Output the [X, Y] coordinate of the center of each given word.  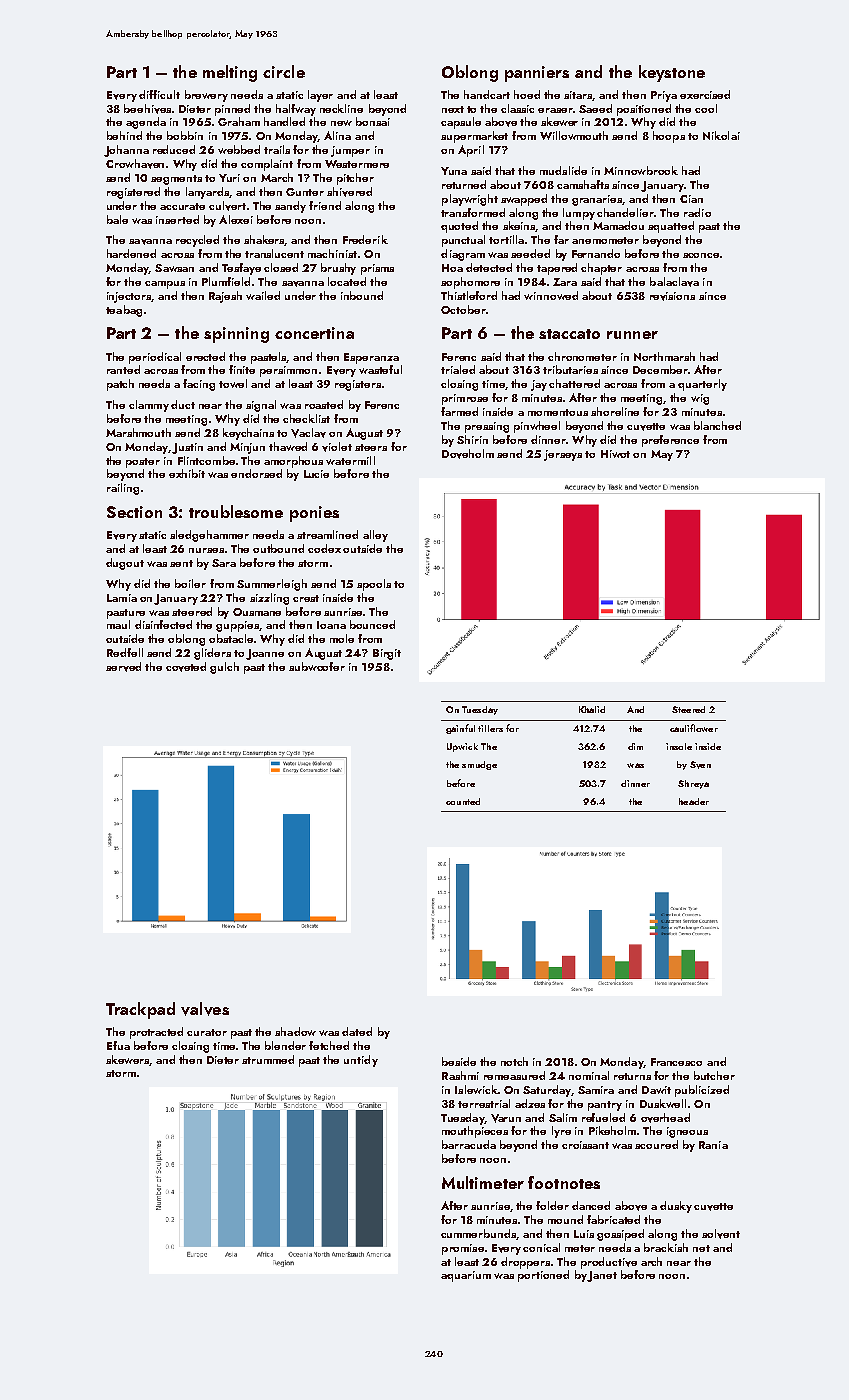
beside [459, 1061]
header [694, 801]
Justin [187, 448]
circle [284, 71]
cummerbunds [478, 1233]
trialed [458, 369]
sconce [701, 255]
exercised [705, 94]
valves [205, 1009]
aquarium [466, 1276]
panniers [537, 74]
